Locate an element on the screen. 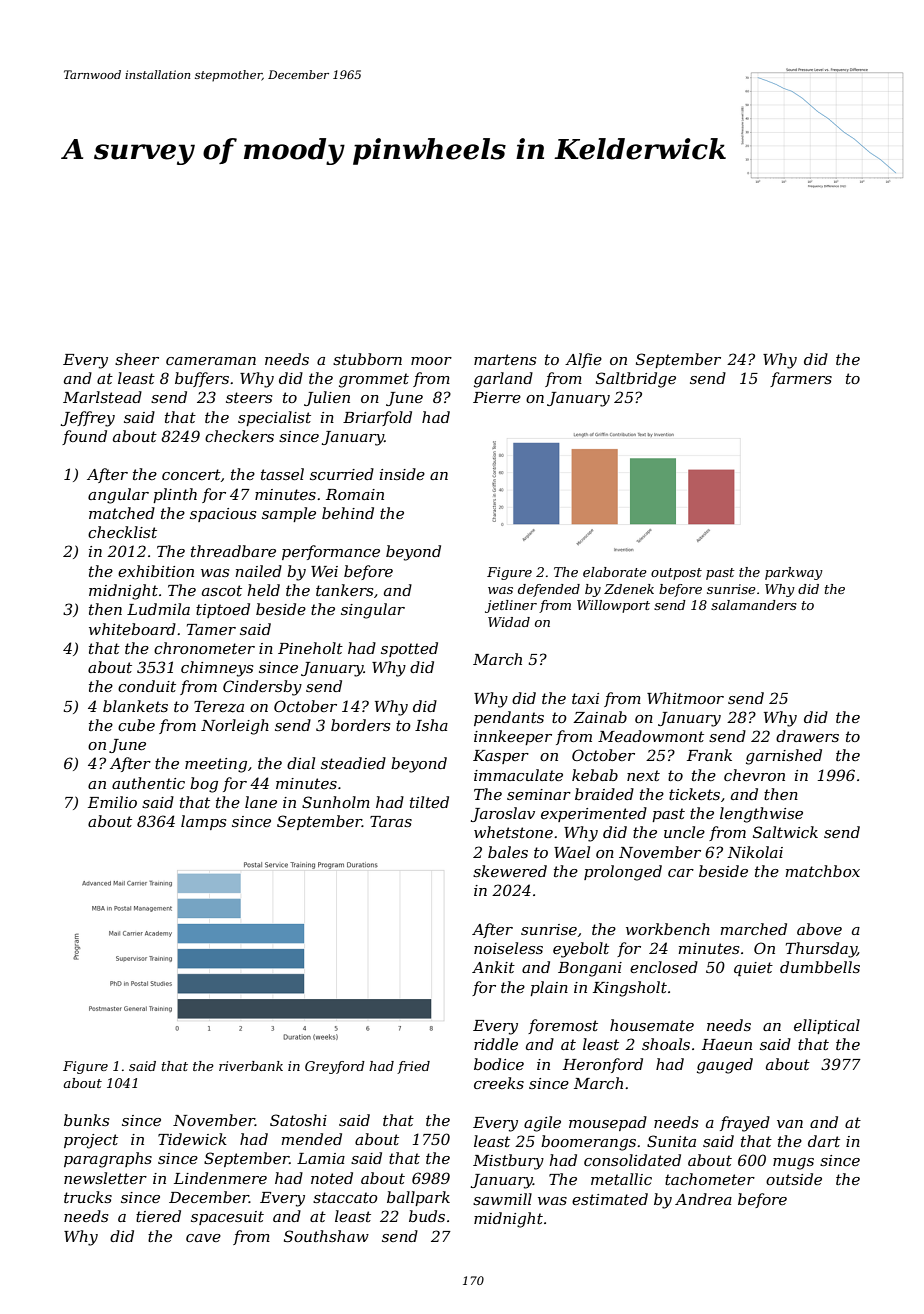 Image resolution: width=924 pixels, height=1314 pixels. housemate is located at coordinates (652, 1025).
